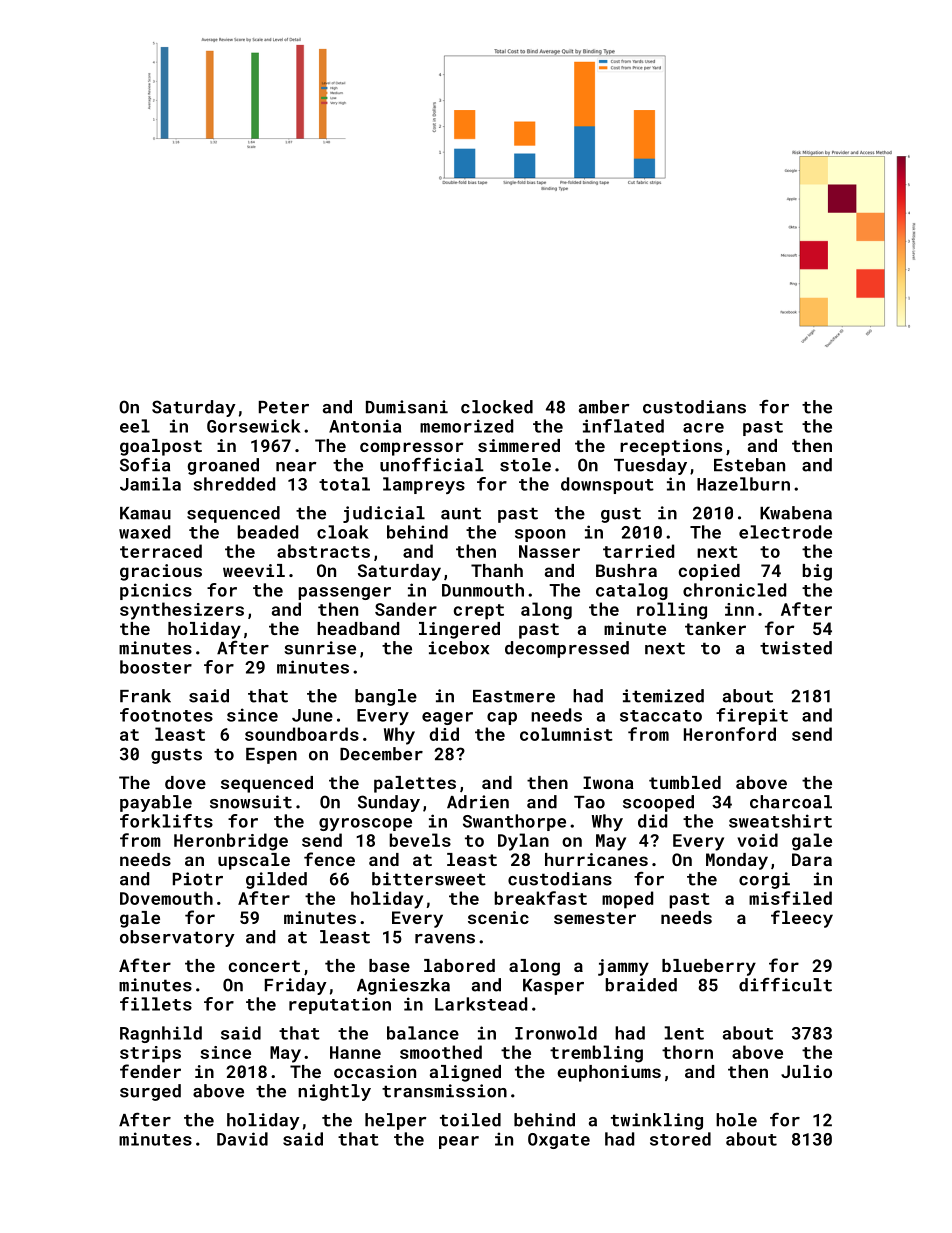 Image resolution: width=952 pixels, height=1233 pixels. Describe the element at coordinates (604, 407) in the screenshot. I see `amber` at that location.
